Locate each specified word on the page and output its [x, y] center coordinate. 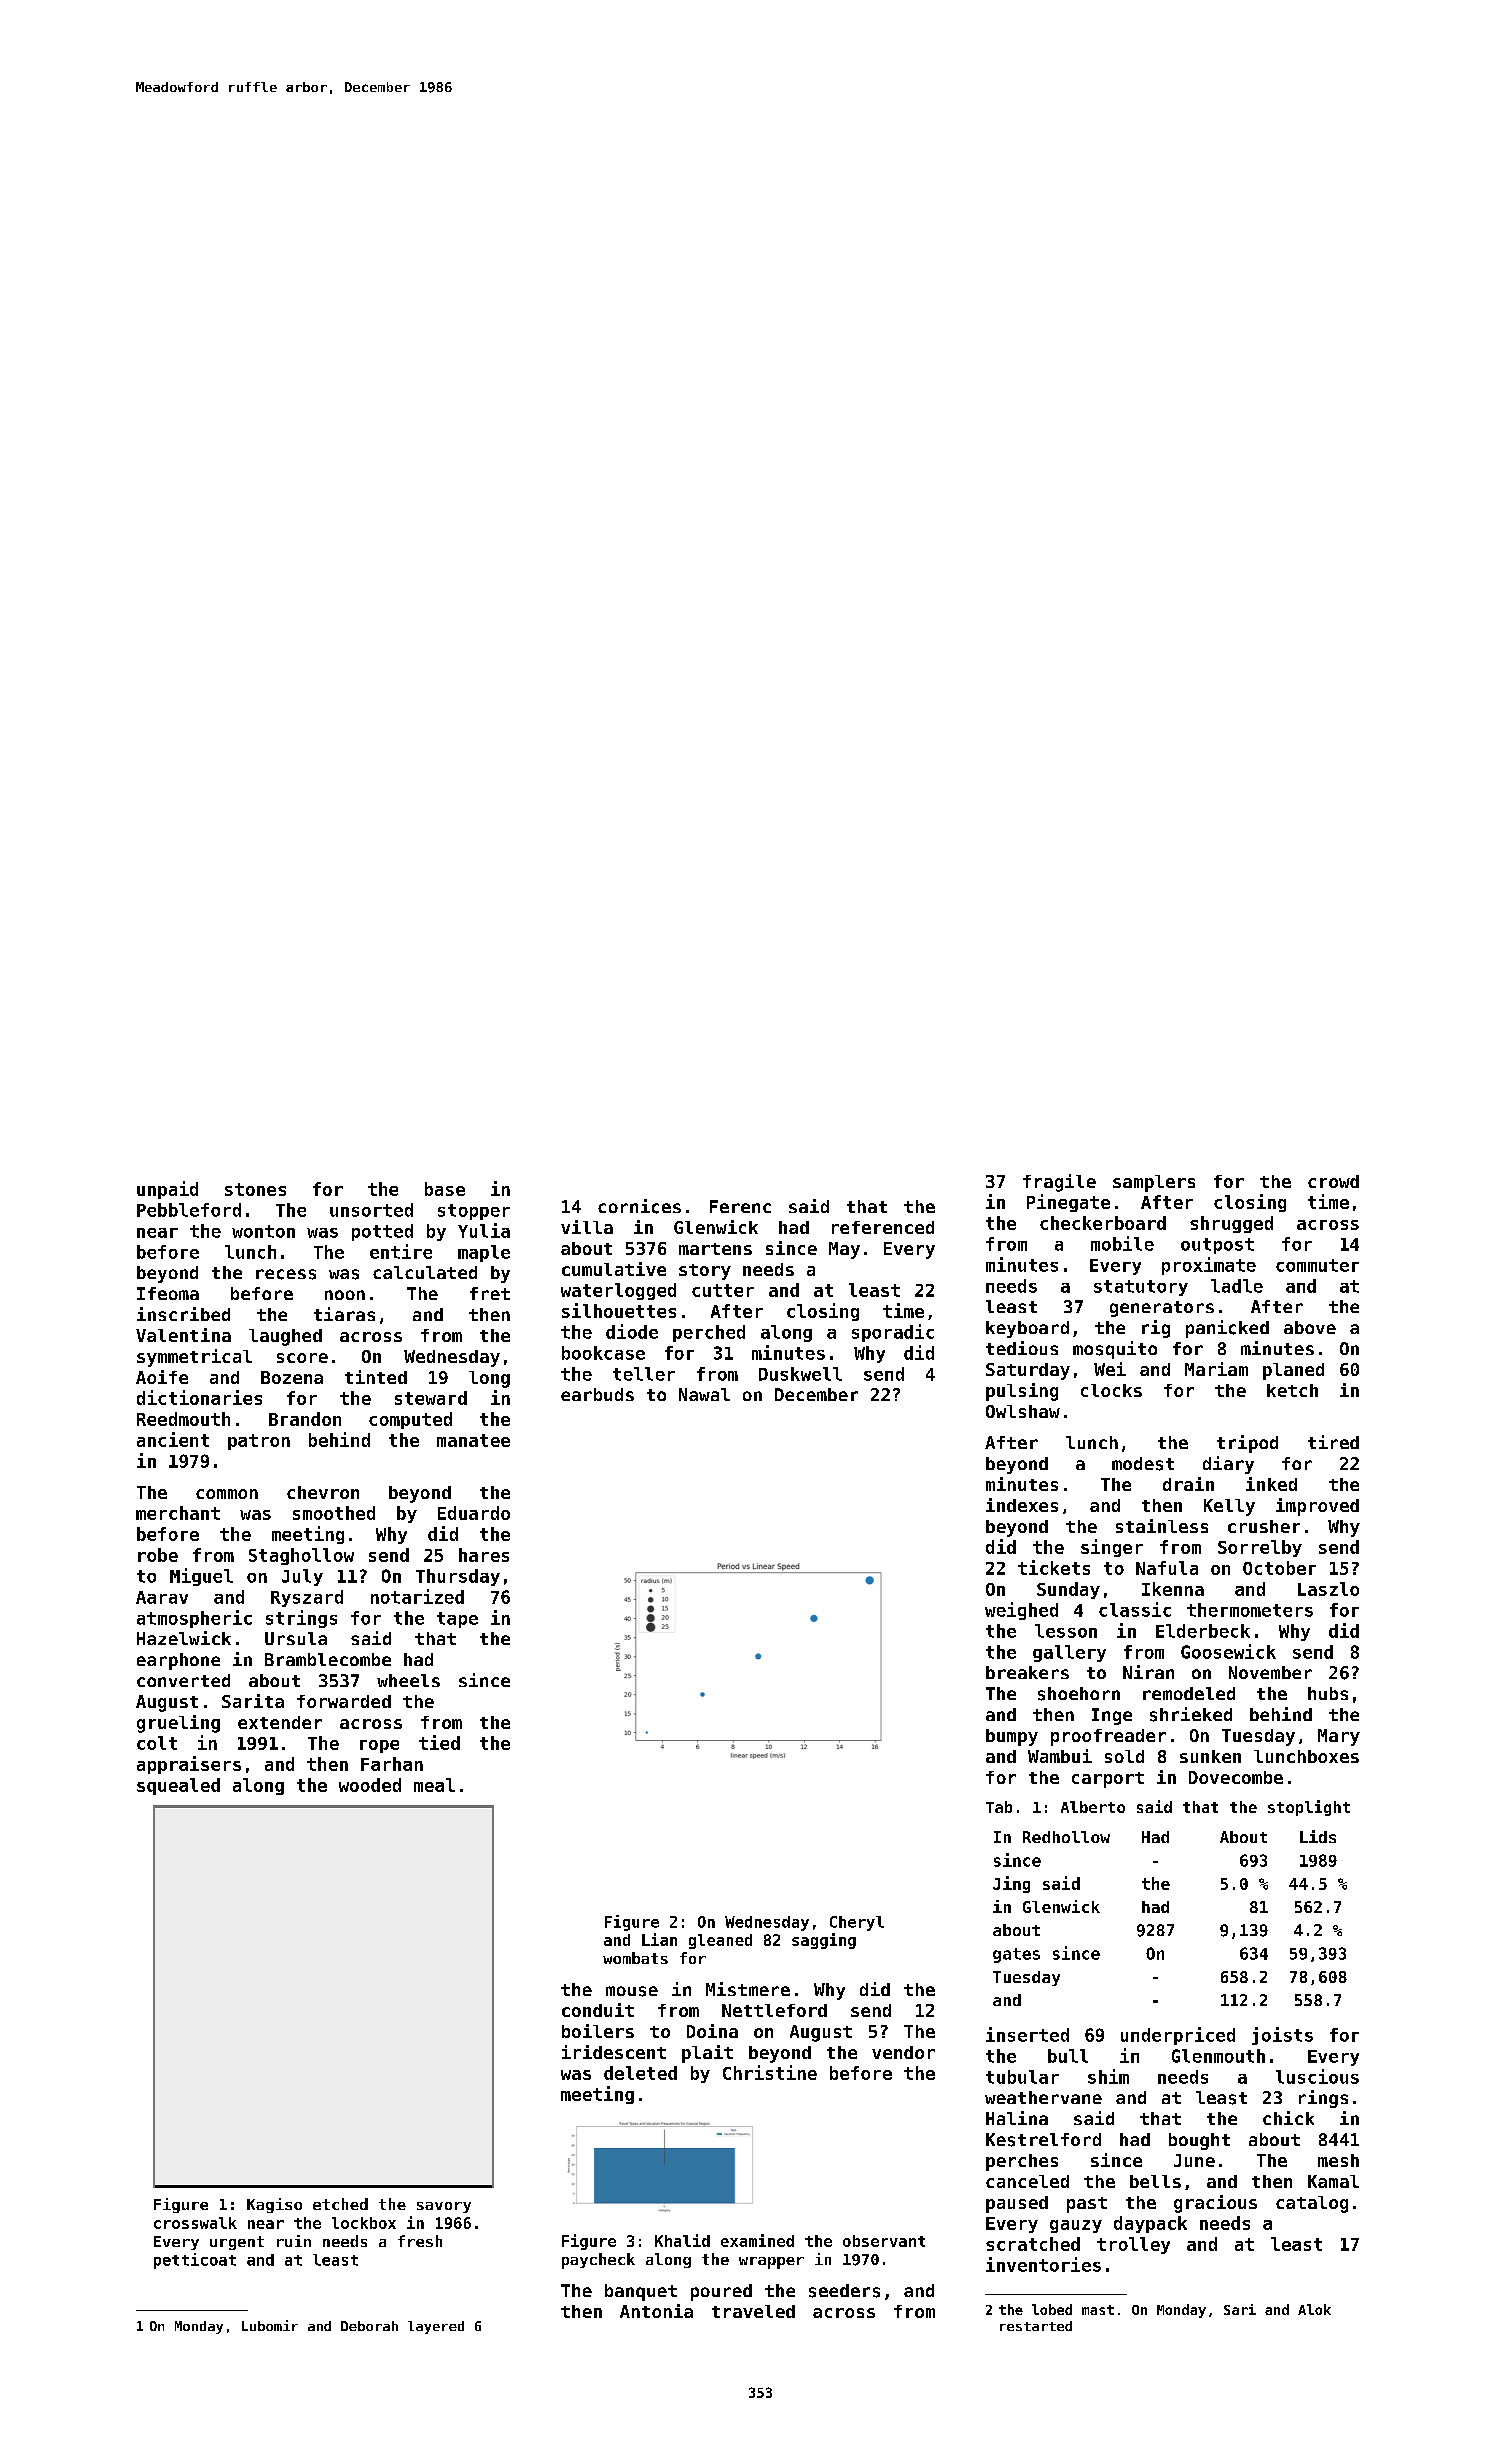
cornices [639, 1206]
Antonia [656, 2311]
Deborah [369, 2326]
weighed [1021, 1611]
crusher [1264, 1526]
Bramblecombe [328, 1659]
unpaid [167, 1190]
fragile [1059, 1183]
